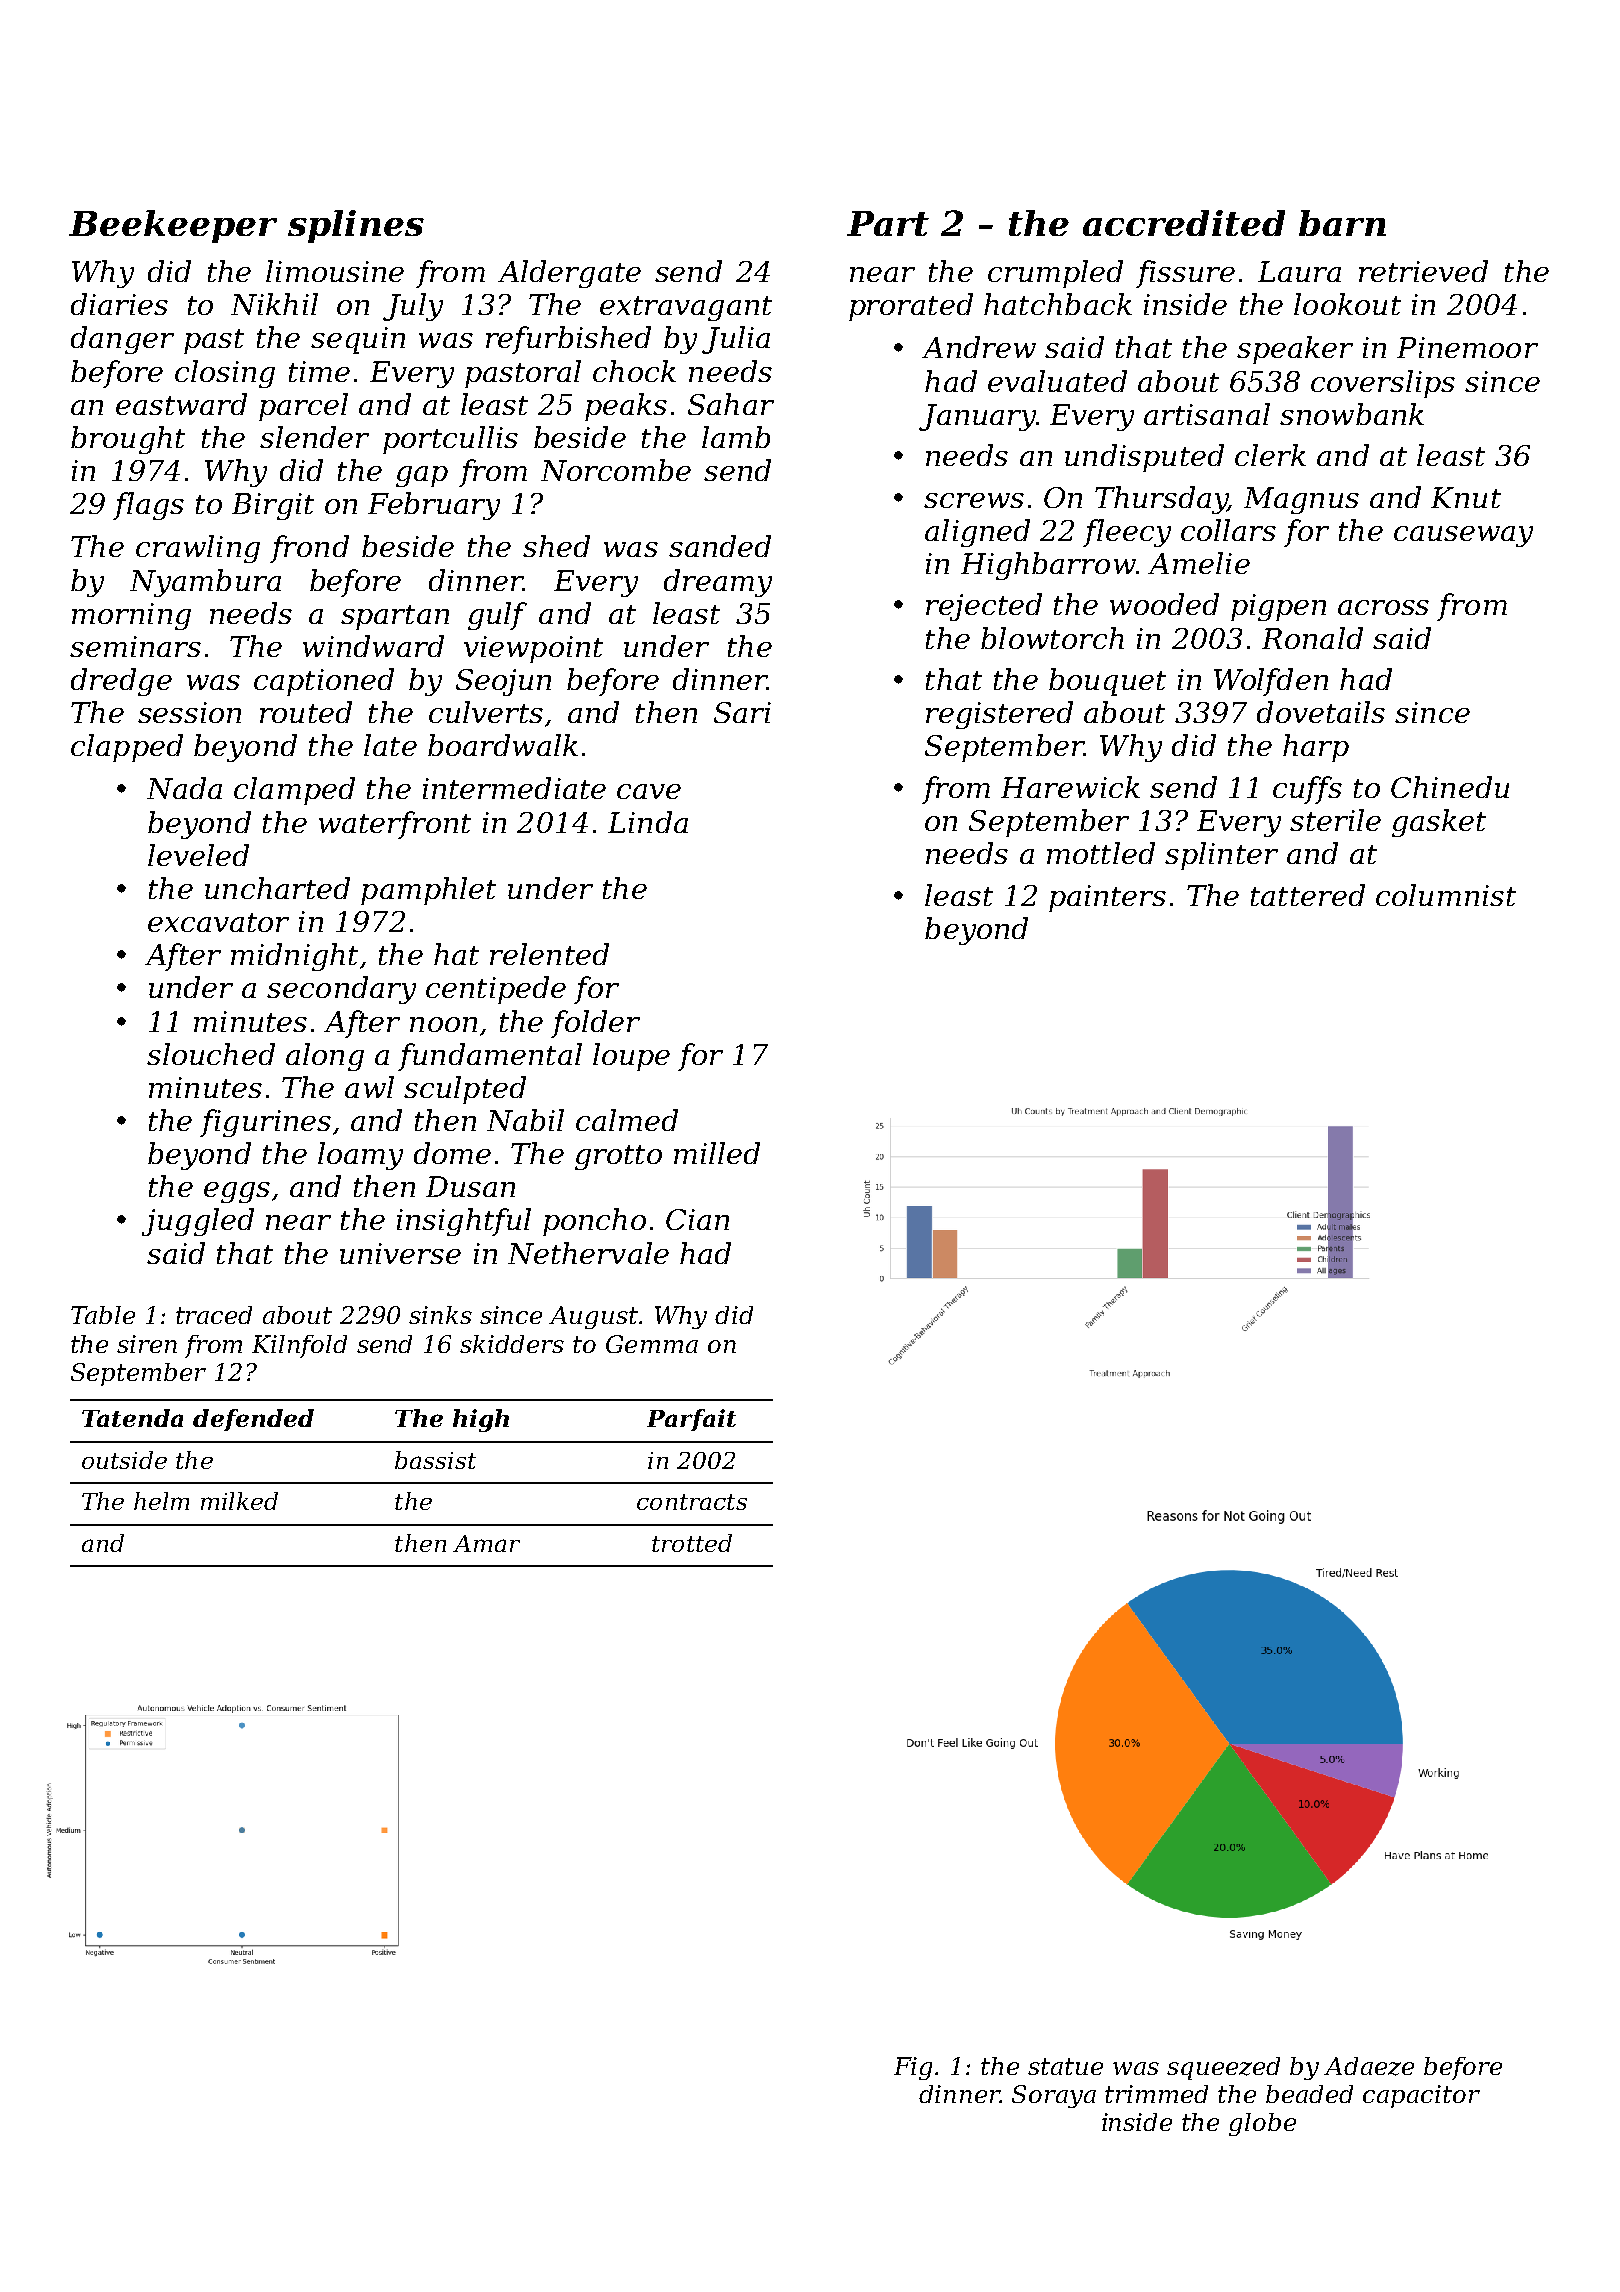  I want to click on Tatenda, so click(132, 1418).
